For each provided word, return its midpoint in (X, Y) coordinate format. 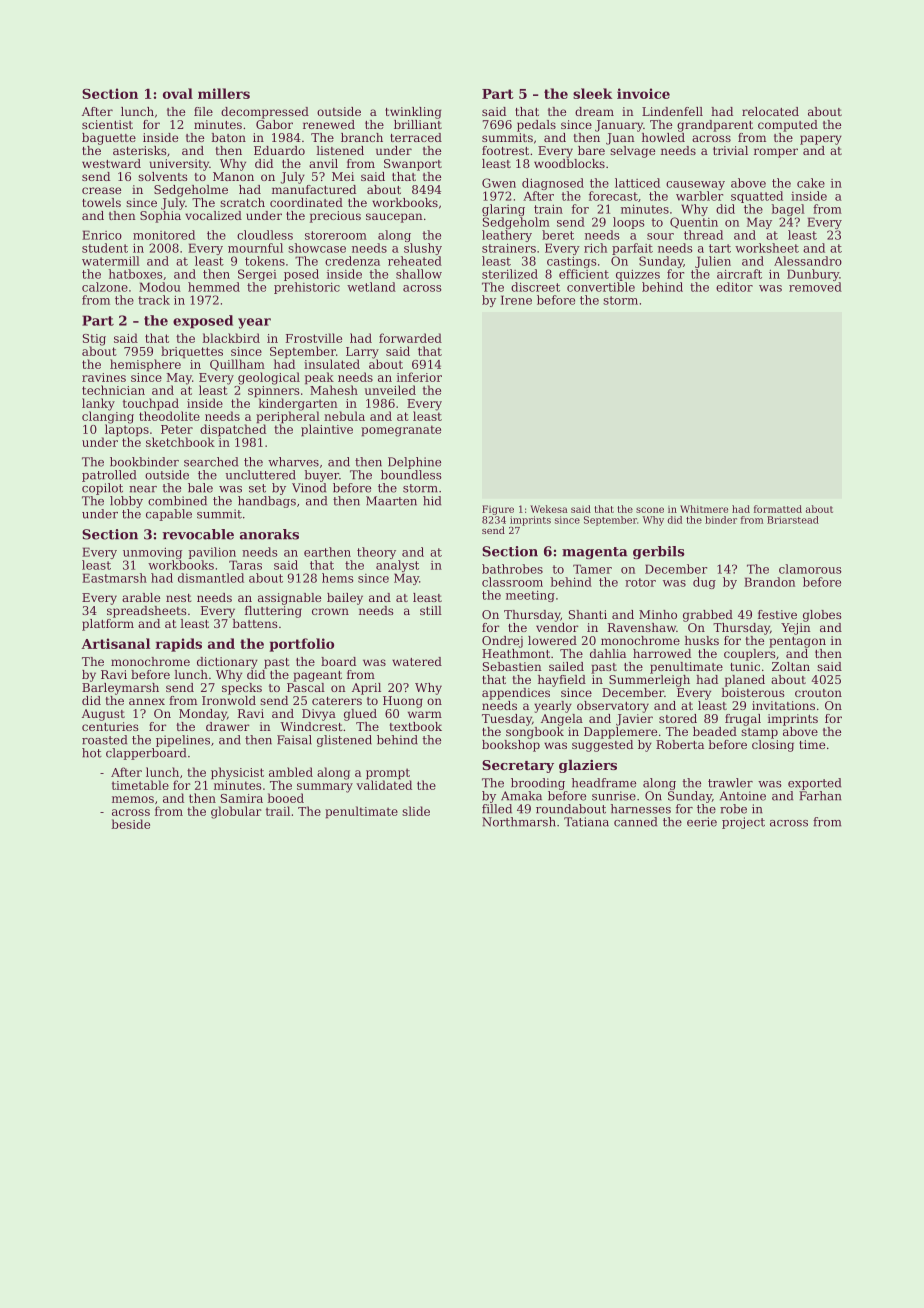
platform (108, 625)
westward (111, 163)
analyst (397, 566)
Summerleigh (649, 681)
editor (734, 287)
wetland (371, 287)
